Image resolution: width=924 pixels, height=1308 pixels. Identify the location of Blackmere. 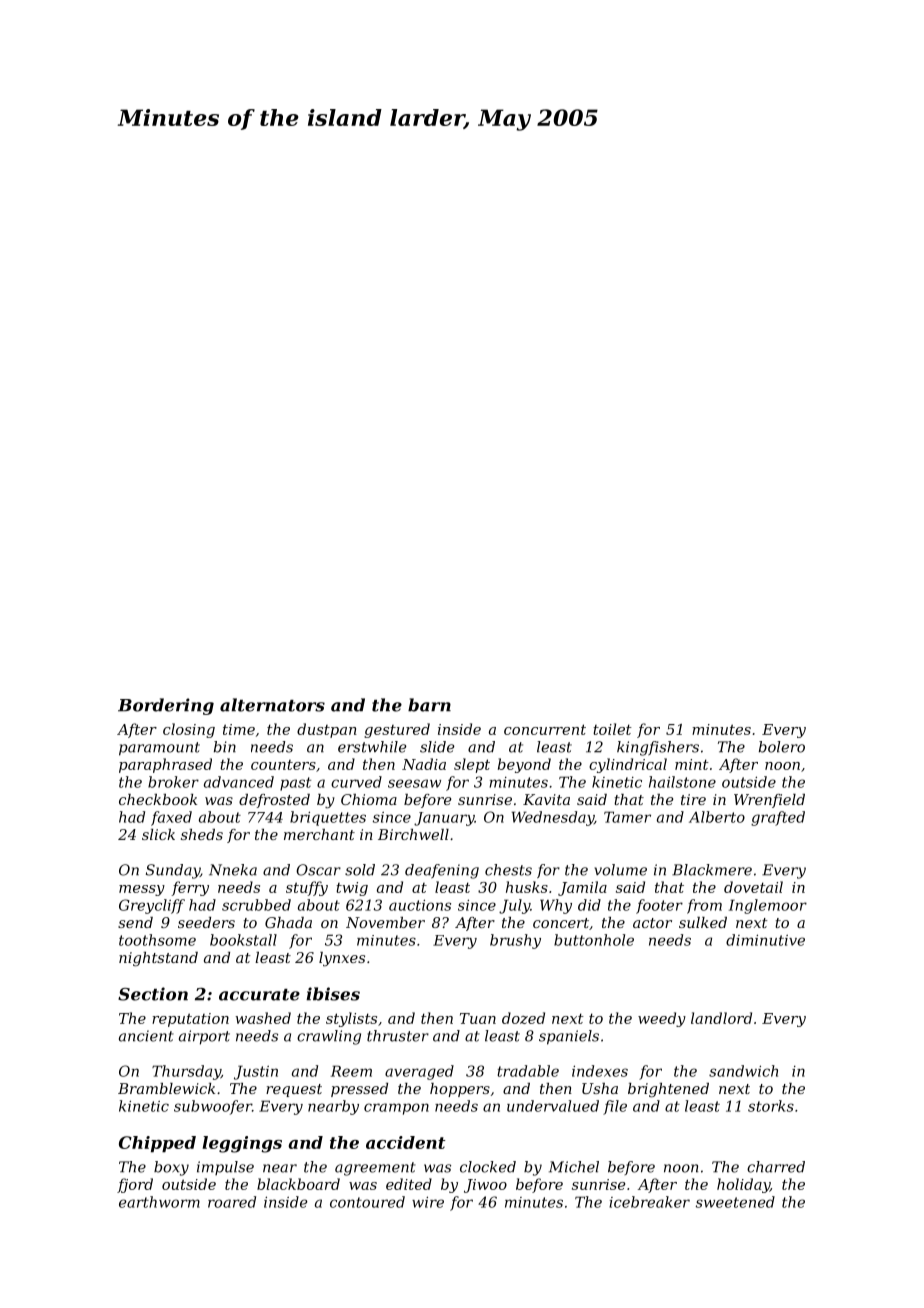
(712, 870).
